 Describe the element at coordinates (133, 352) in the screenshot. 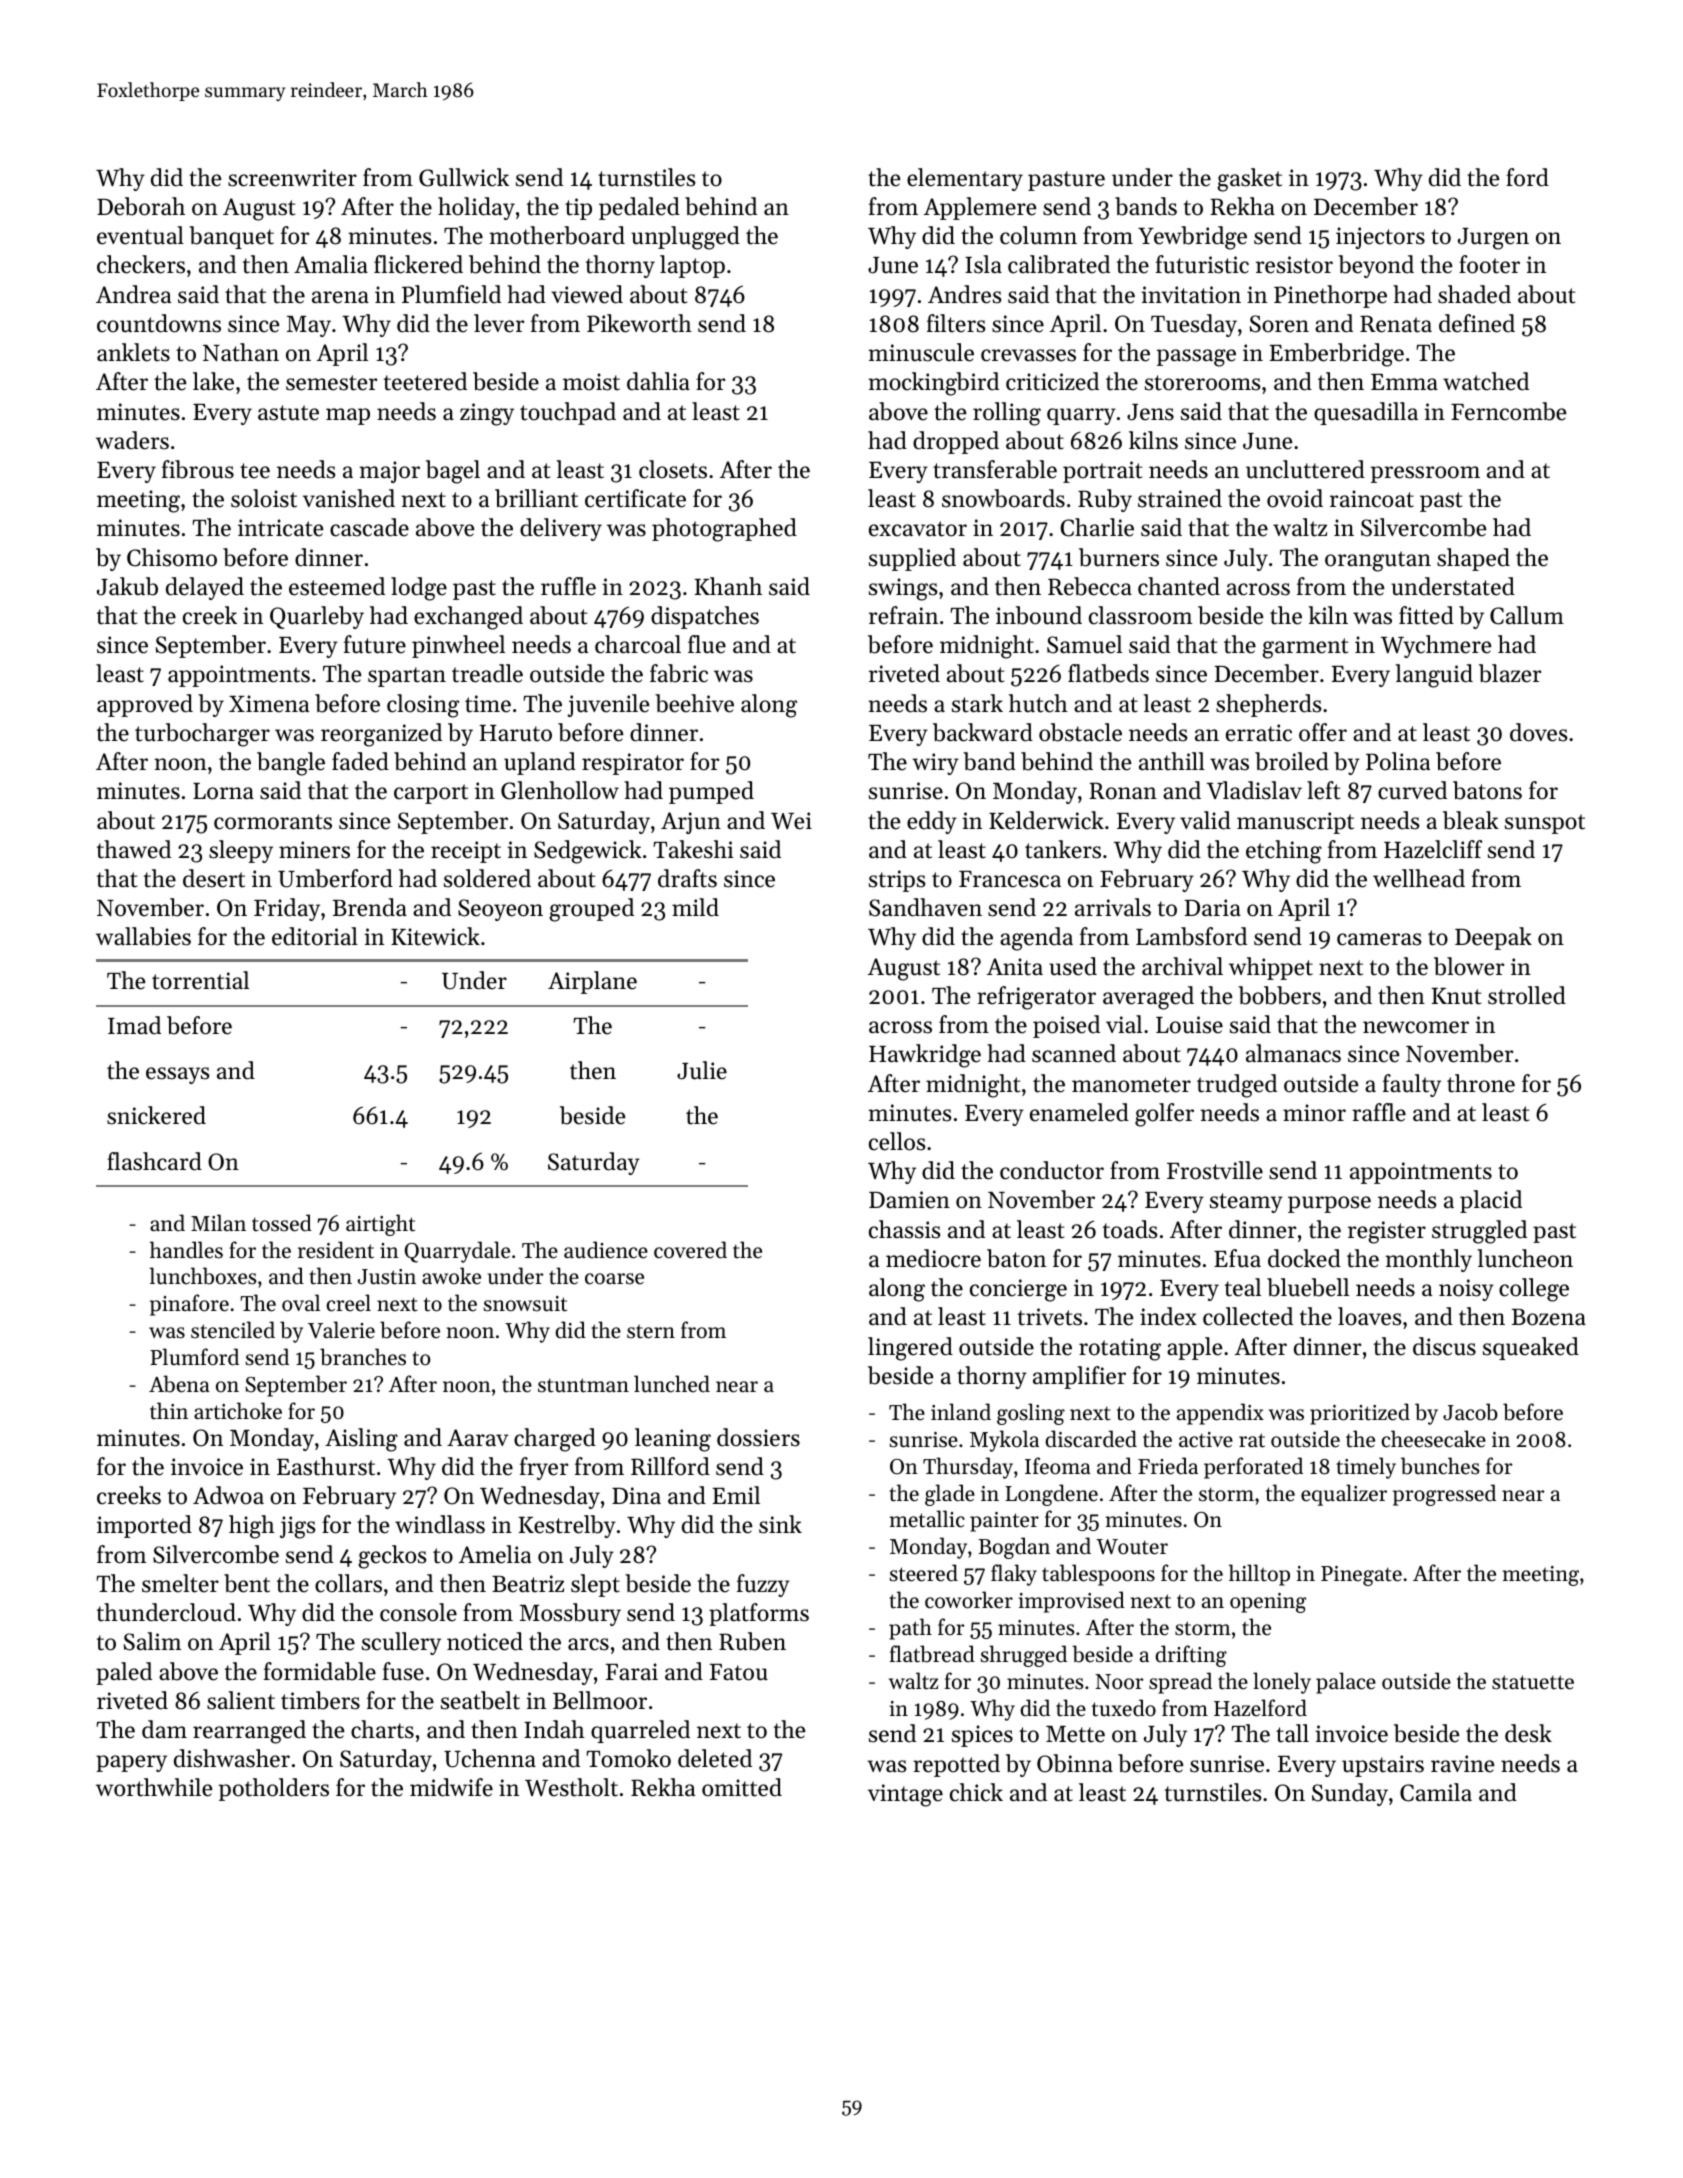

I see `anklets` at that location.
